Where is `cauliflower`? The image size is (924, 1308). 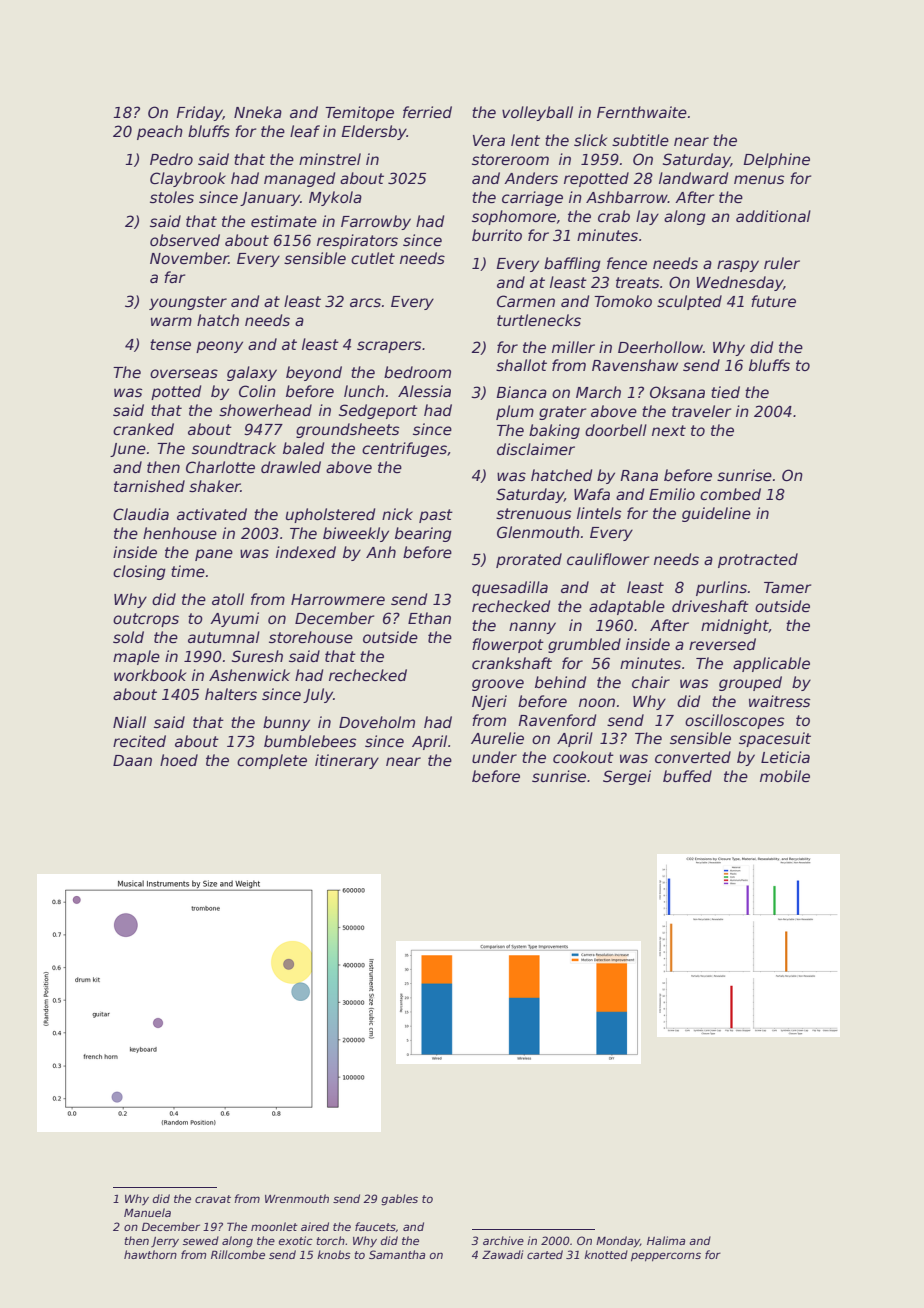
cauliflower is located at coordinates (608, 559).
